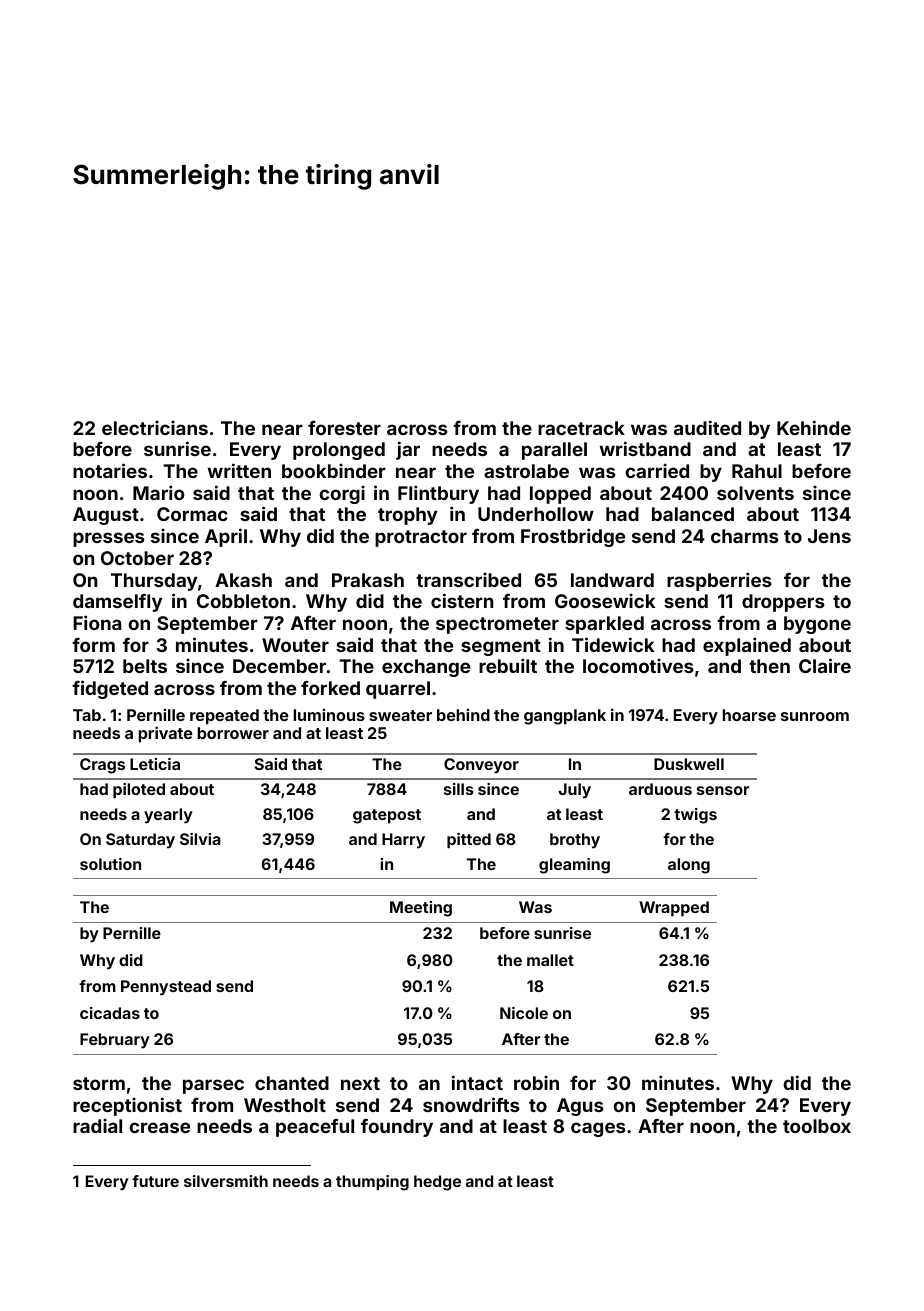 Image resolution: width=924 pixels, height=1311 pixels. I want to click on twigs, so click(695, 816).
